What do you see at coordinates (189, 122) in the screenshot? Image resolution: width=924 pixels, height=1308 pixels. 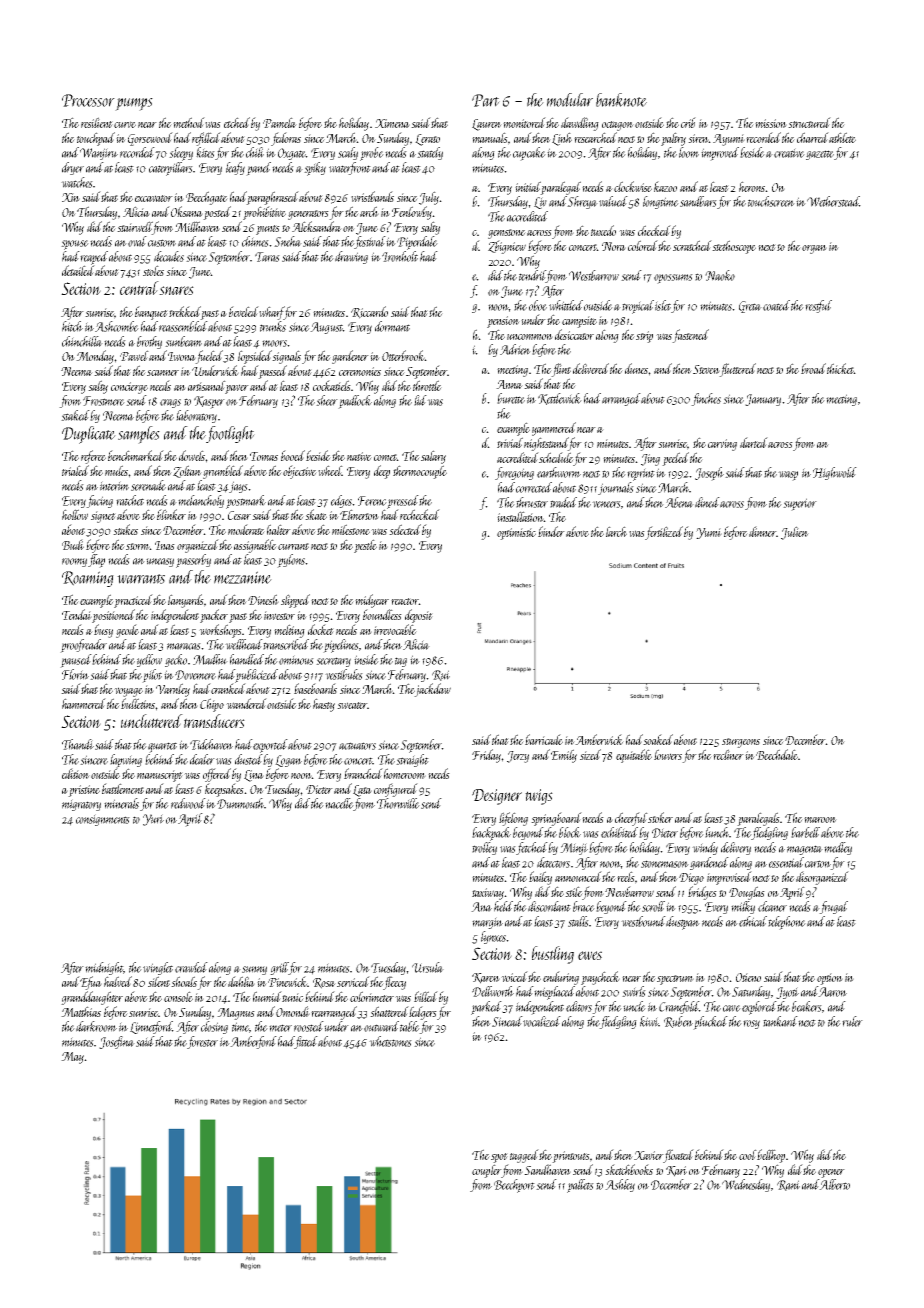 I see `method` at bounding box center [189, 122].
